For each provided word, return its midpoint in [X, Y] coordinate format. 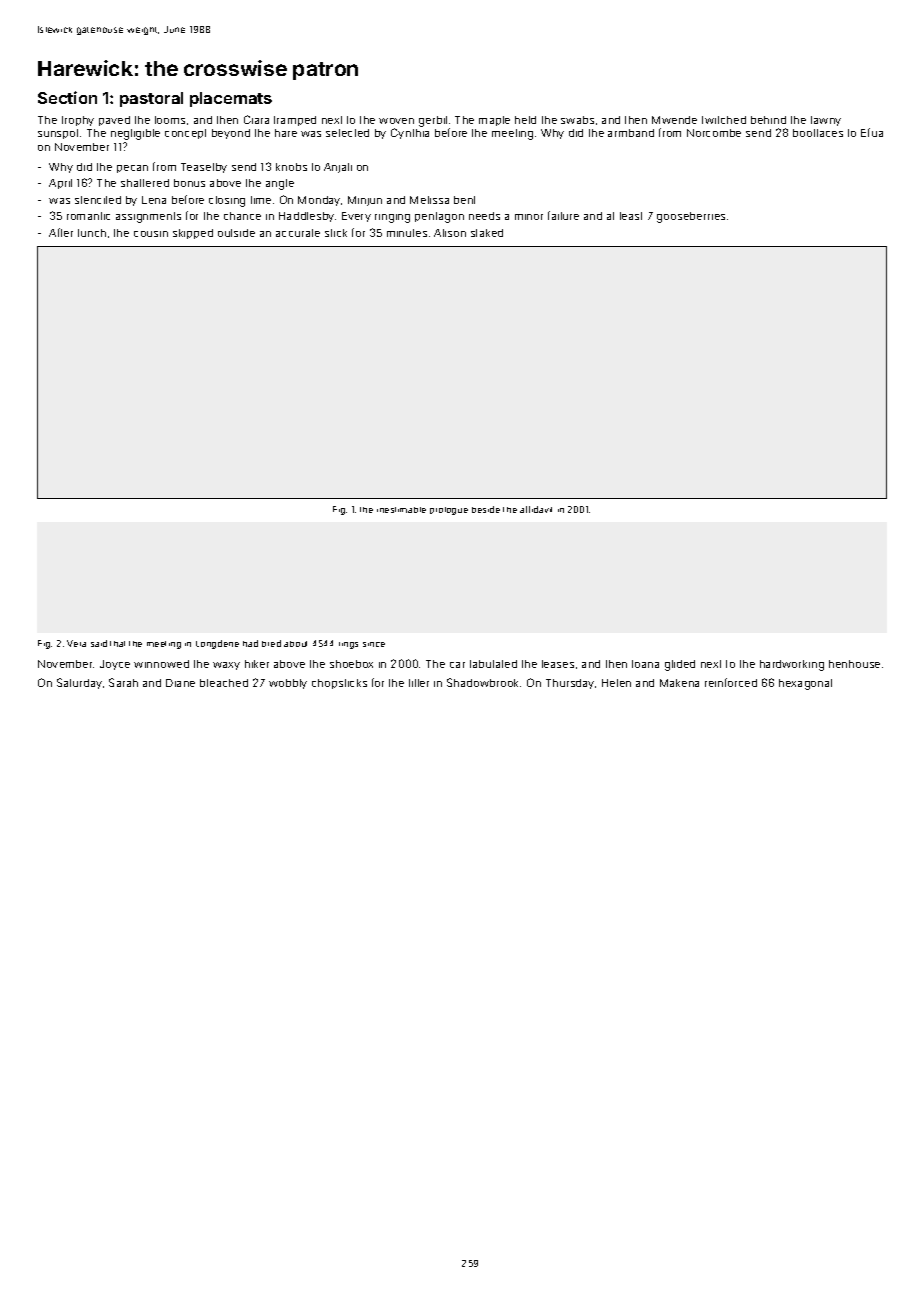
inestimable [401, 510]
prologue [449, 511]
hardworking [792, 665]
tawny [826, 121]
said [99, 643]
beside [486, 509]
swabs [577, 120]
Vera [76, 643]
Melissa [429, 200]
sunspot [58, 134]
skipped [193, 234]
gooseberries [691, 217]
